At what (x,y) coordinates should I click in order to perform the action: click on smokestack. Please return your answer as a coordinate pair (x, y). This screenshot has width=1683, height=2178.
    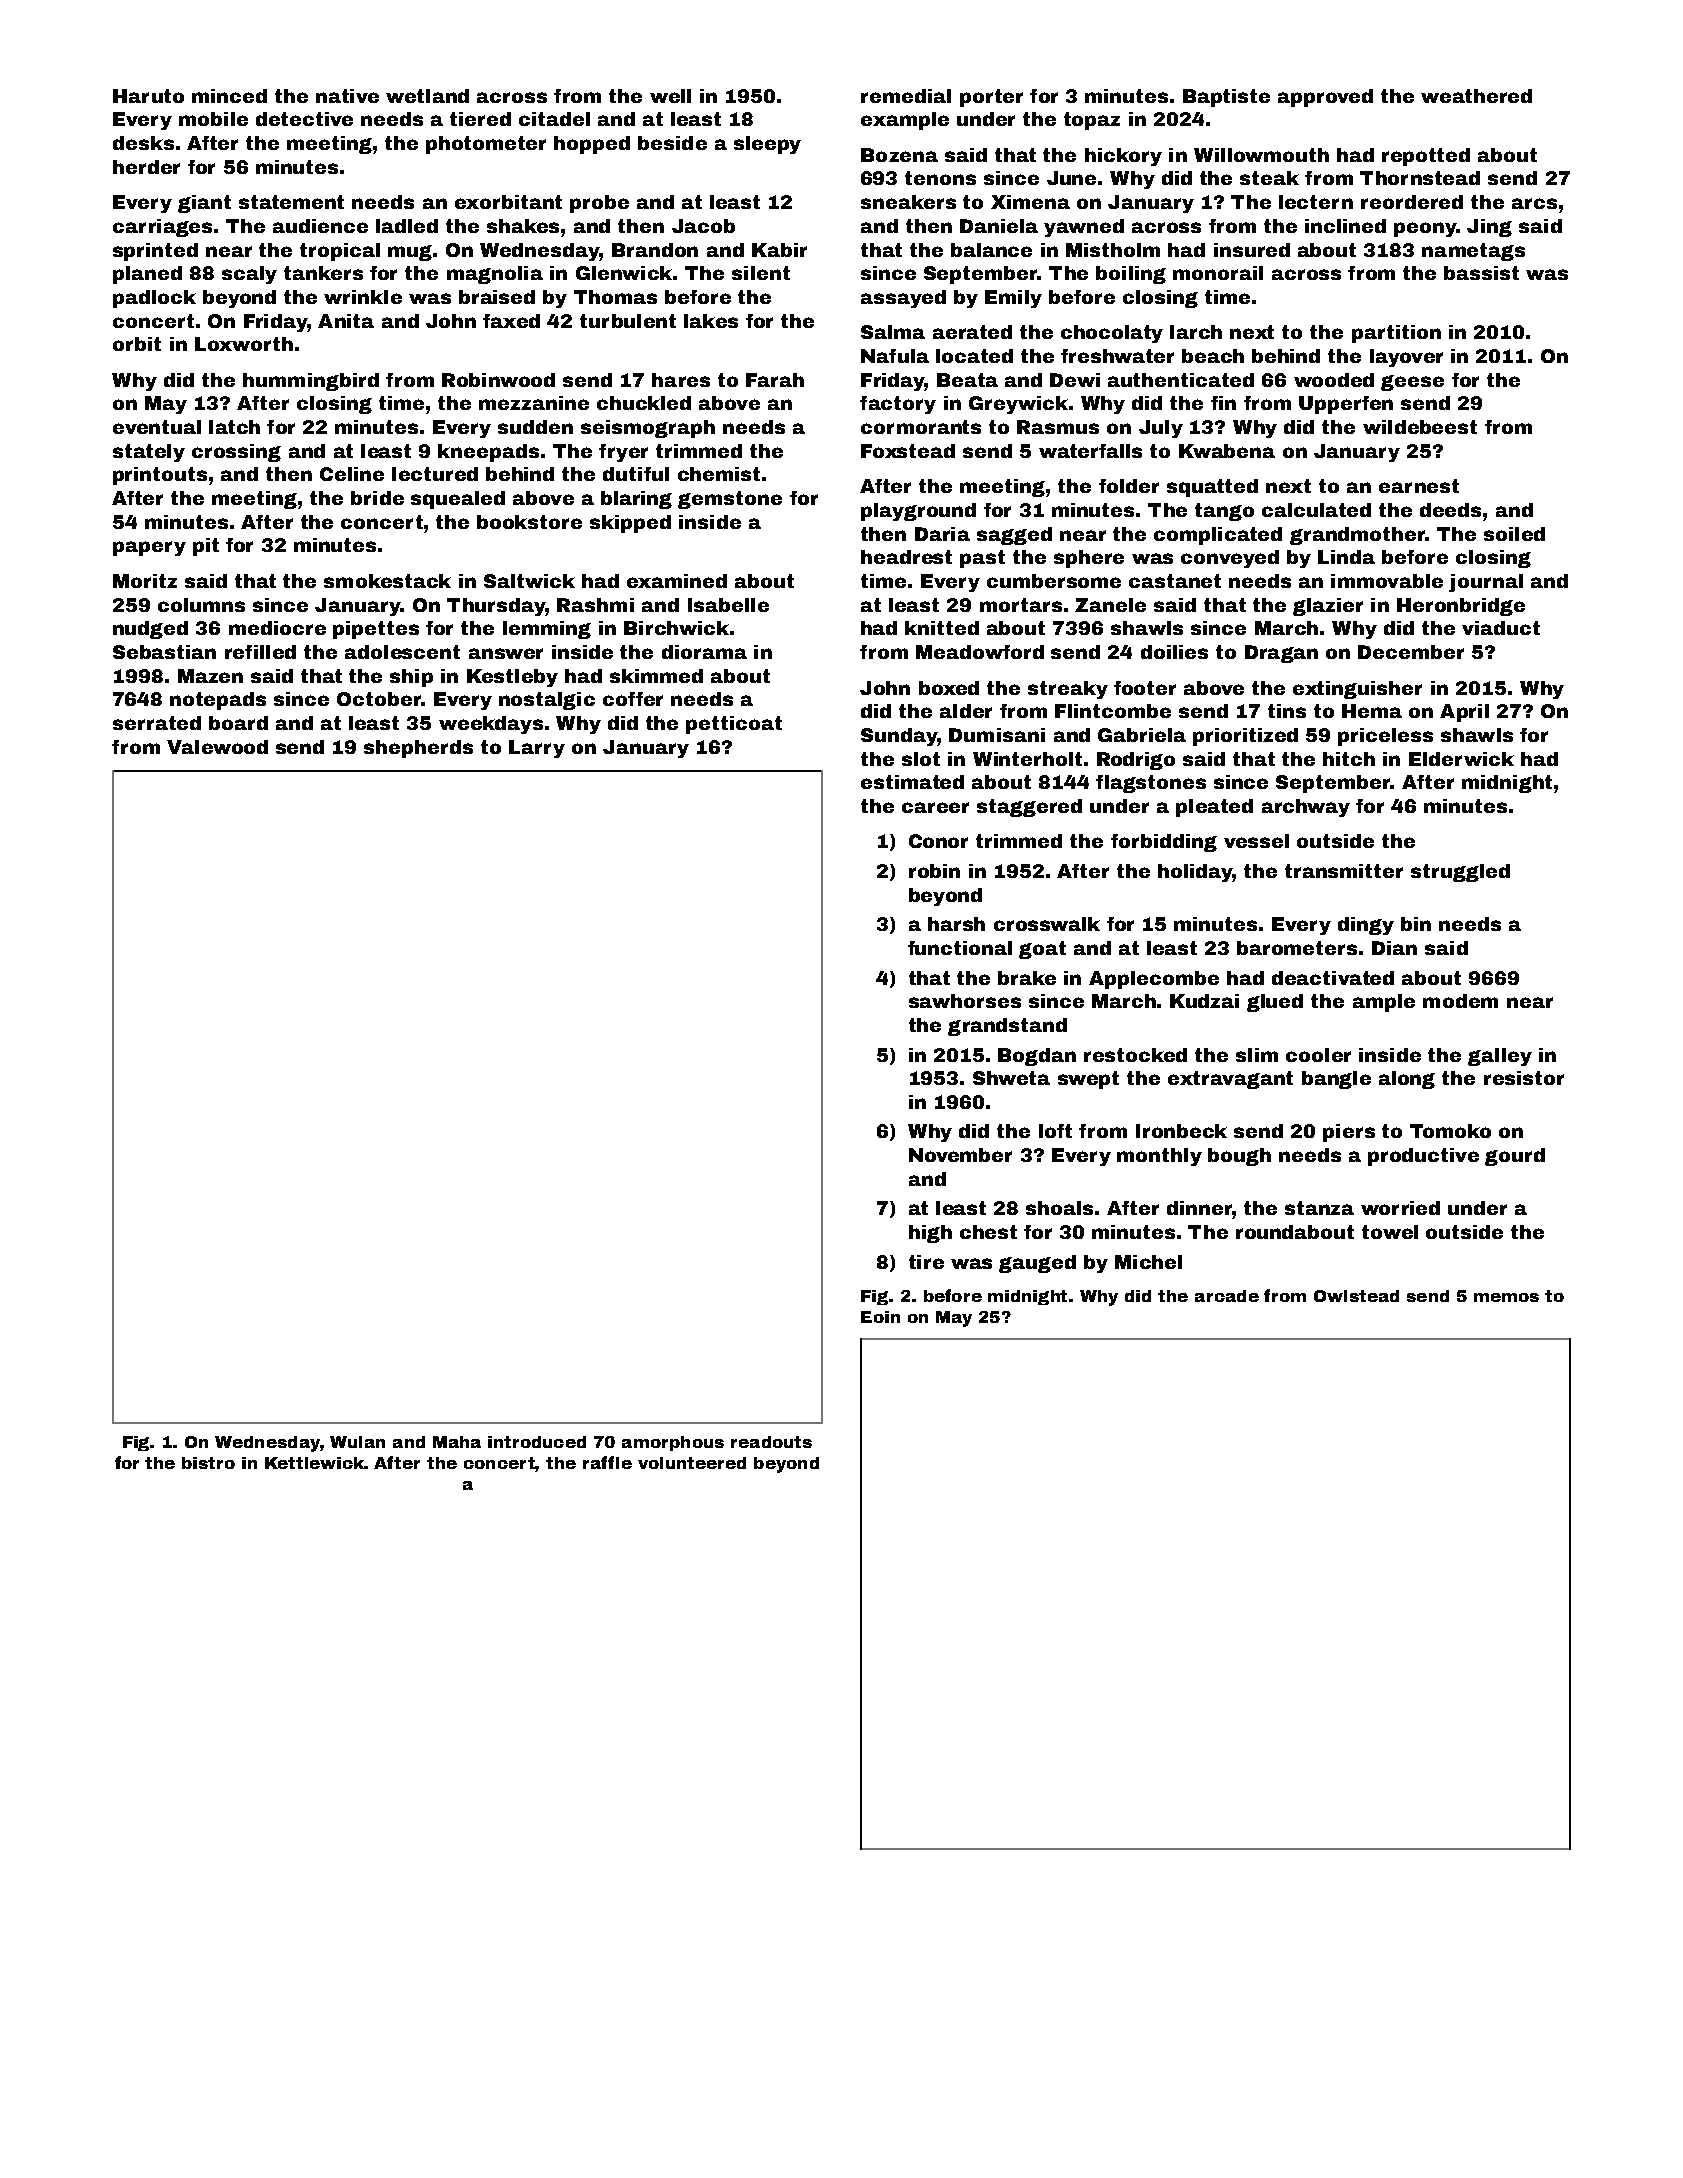
    Looking at the image, I should click on (387, 581).
